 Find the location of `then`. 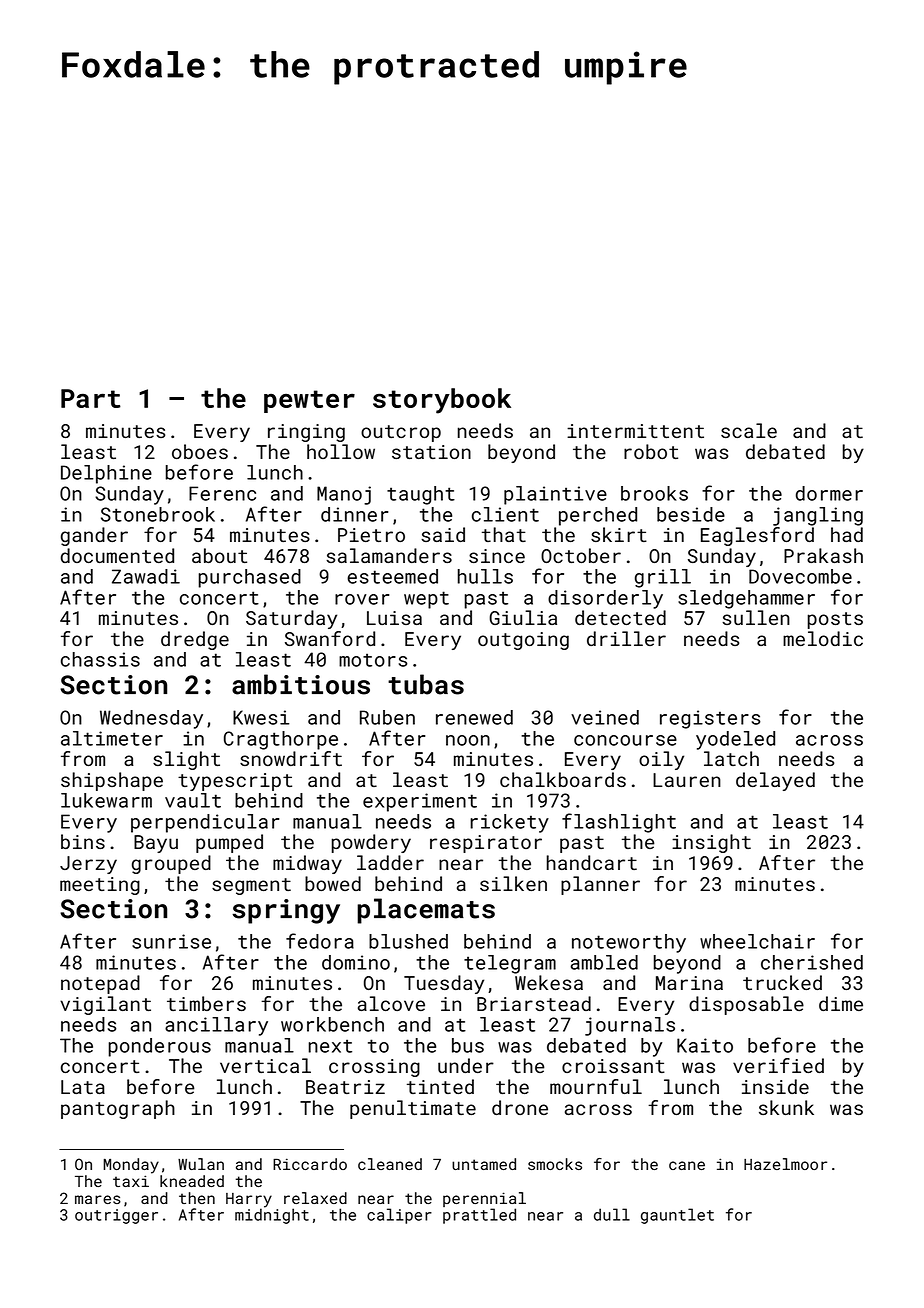

then is located at coordinates (197, 1198).
